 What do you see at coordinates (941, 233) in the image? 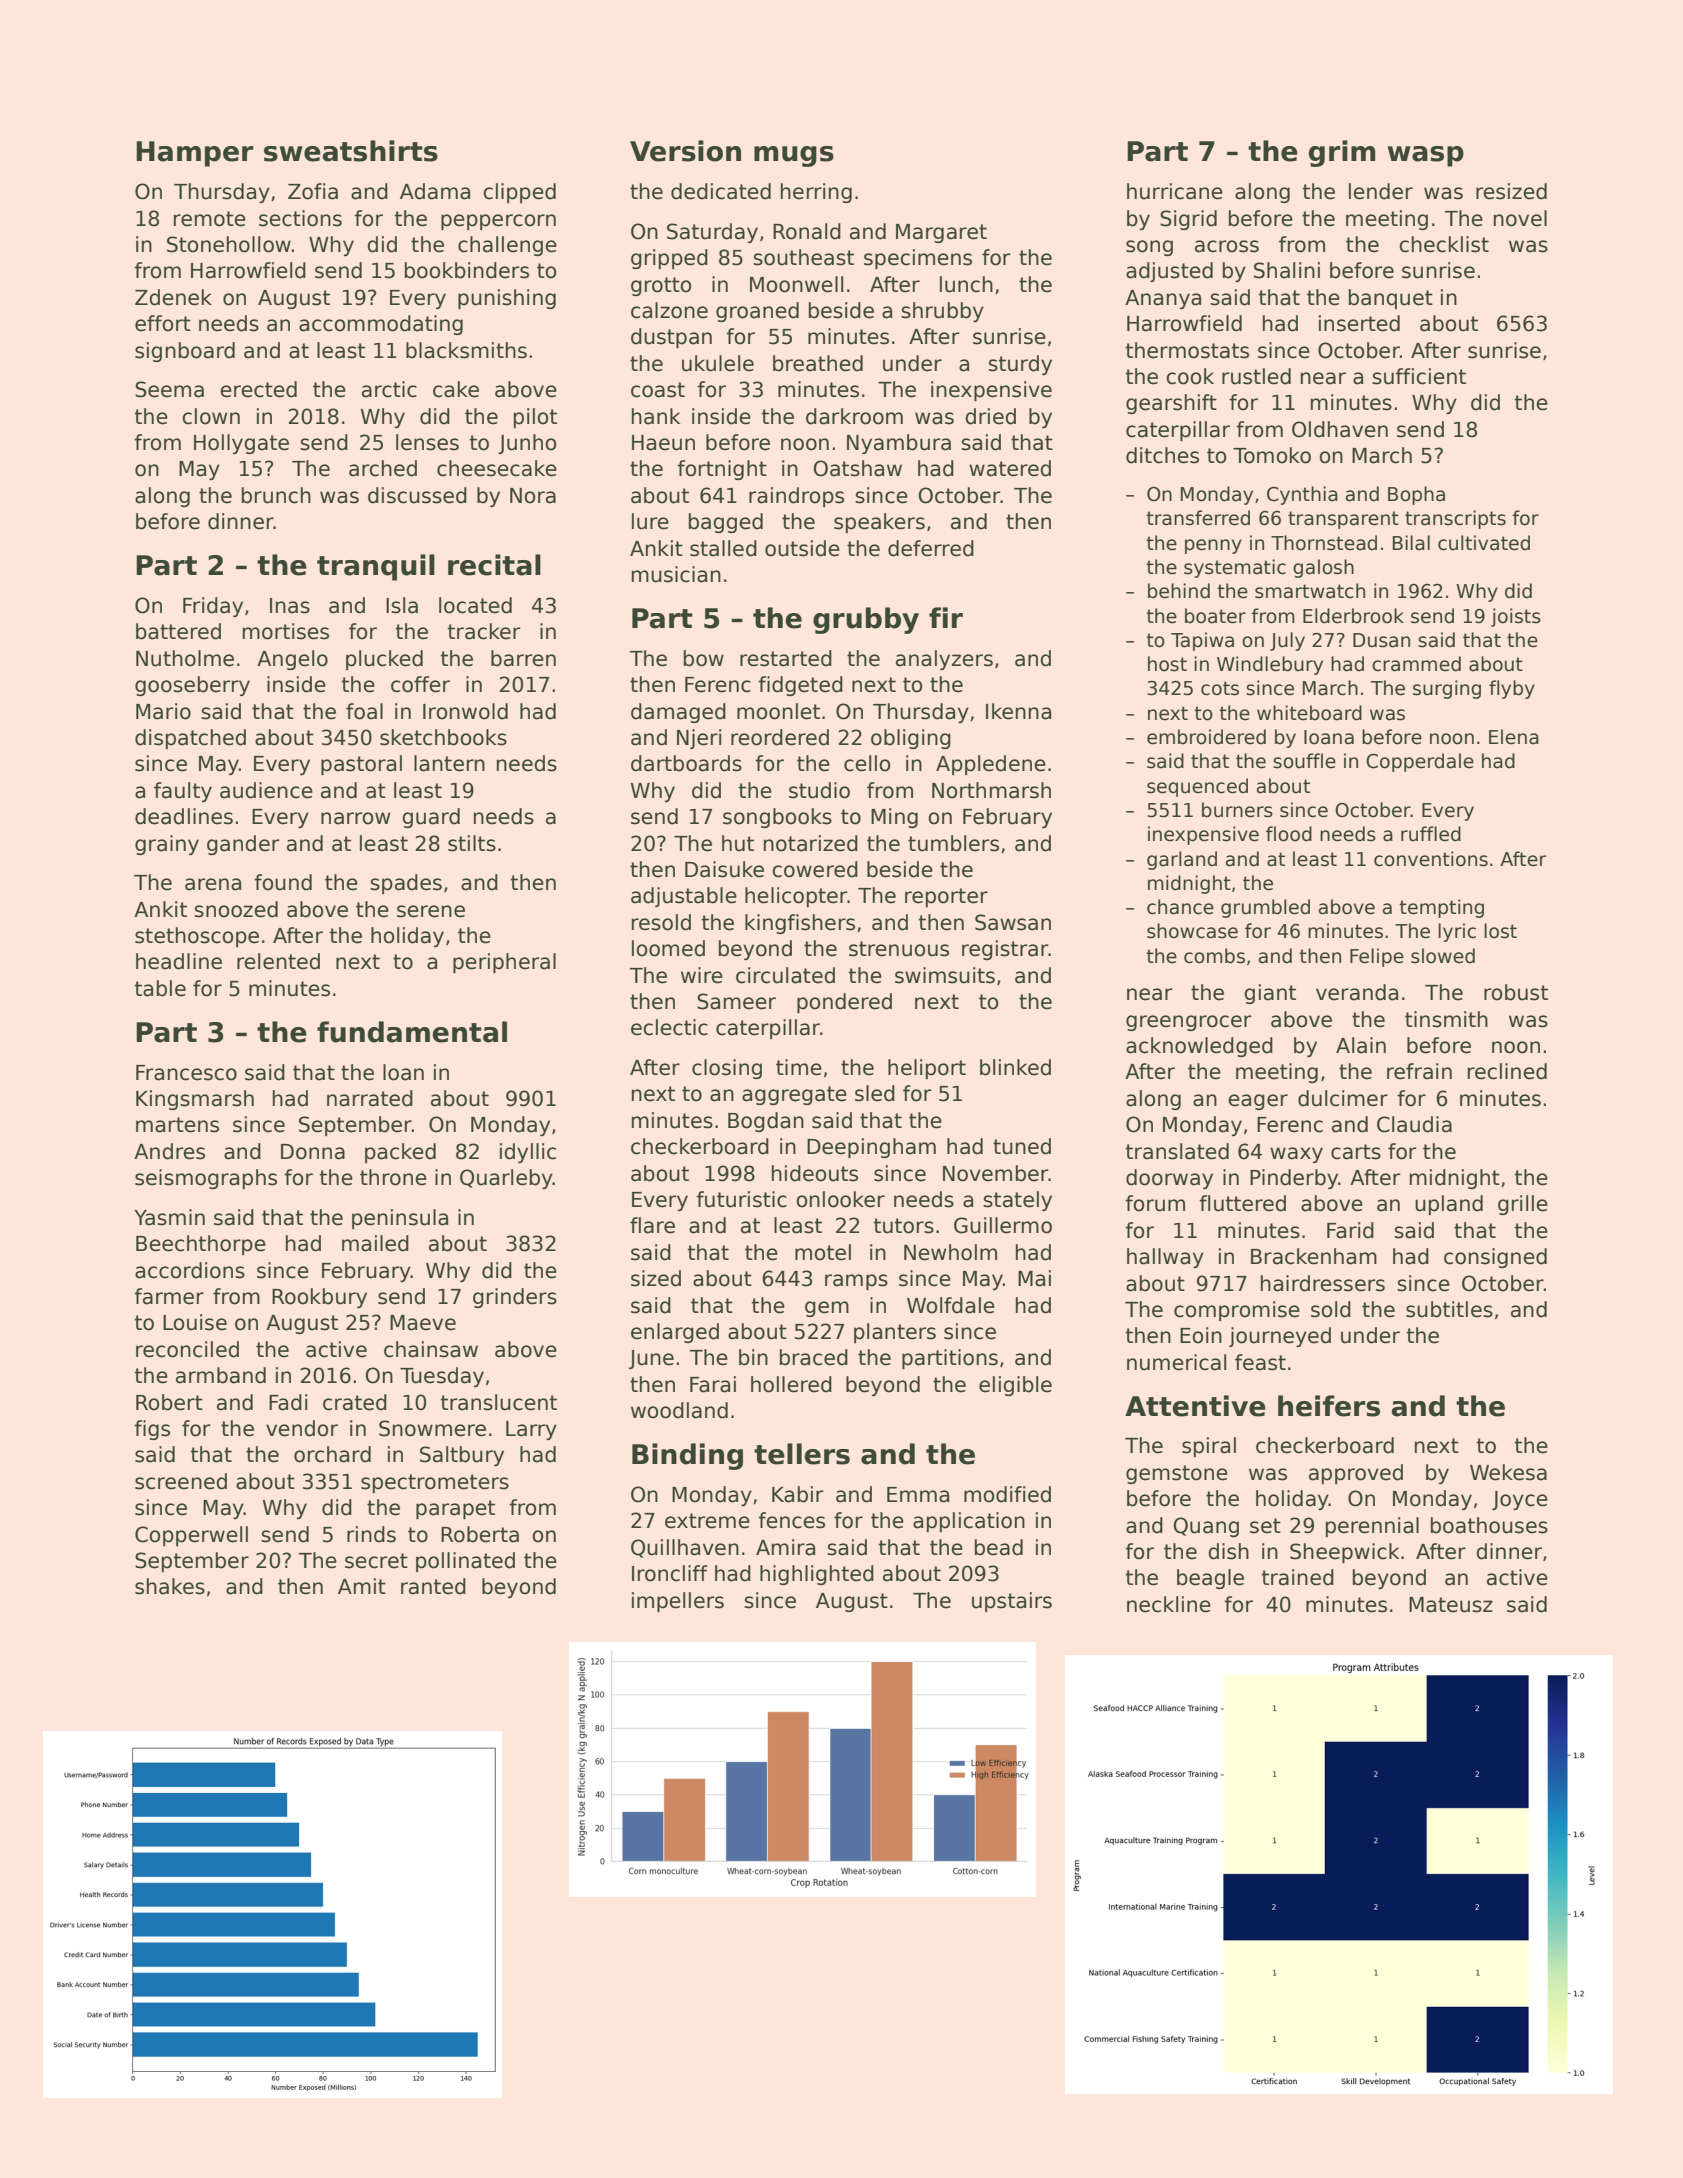
I see `Margaret` at bounding box center [941, 233].
